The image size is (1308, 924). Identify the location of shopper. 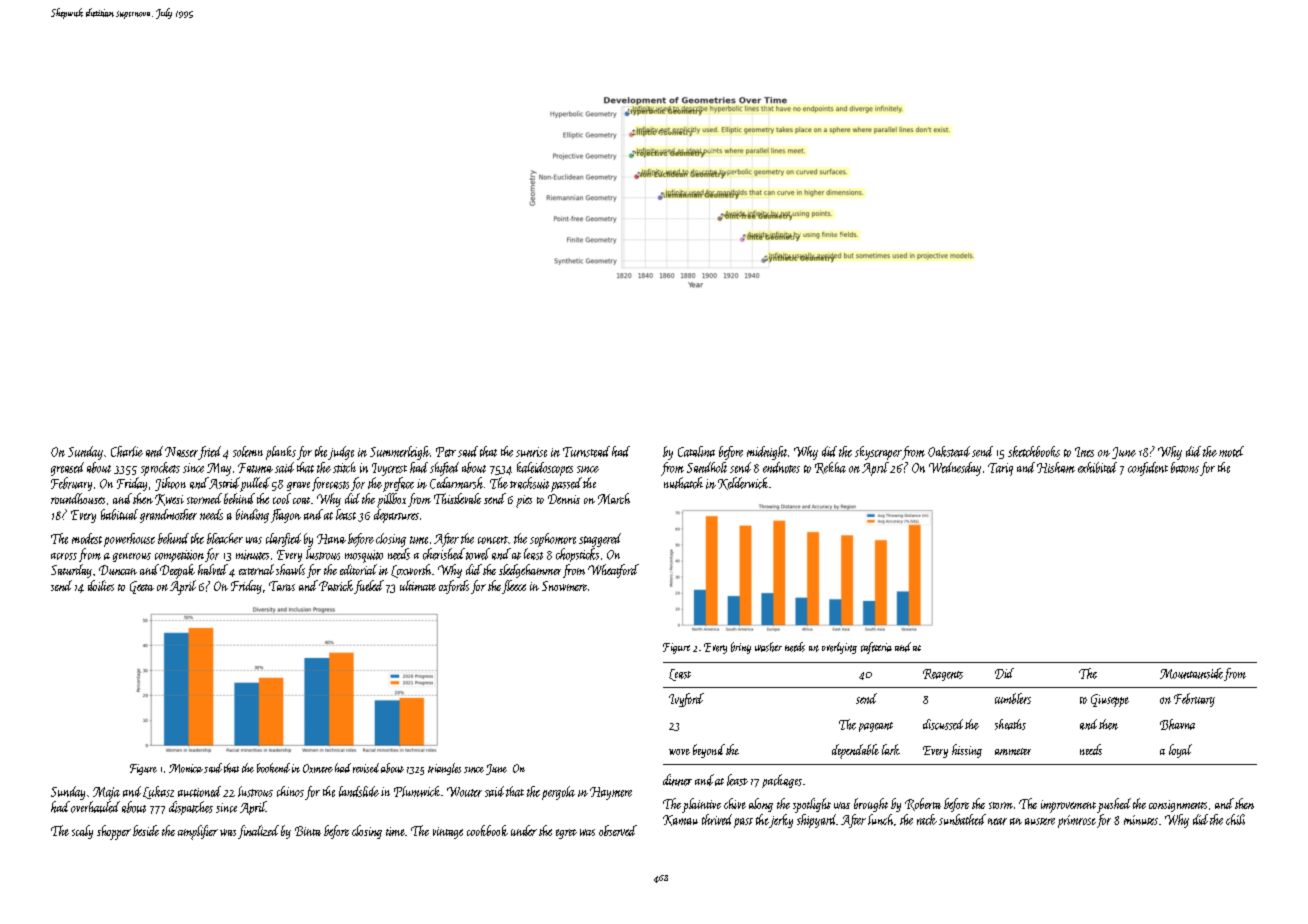
(114, 832).
